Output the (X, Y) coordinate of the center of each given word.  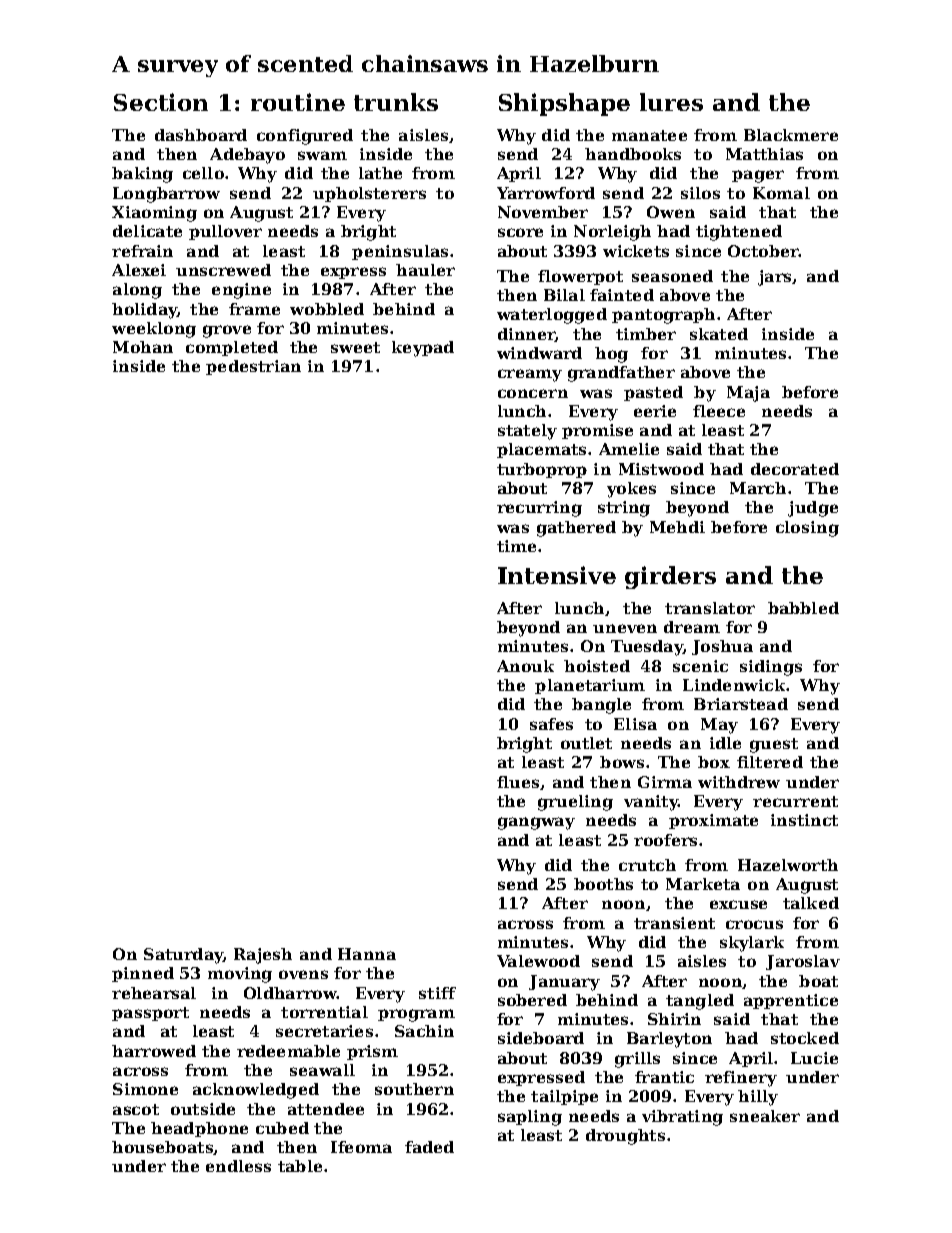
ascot (136, 1109)
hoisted (597, 666)
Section (161, 102)
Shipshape (564, 104)
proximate (713, 821)
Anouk (525, 666)
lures (671, 102)
